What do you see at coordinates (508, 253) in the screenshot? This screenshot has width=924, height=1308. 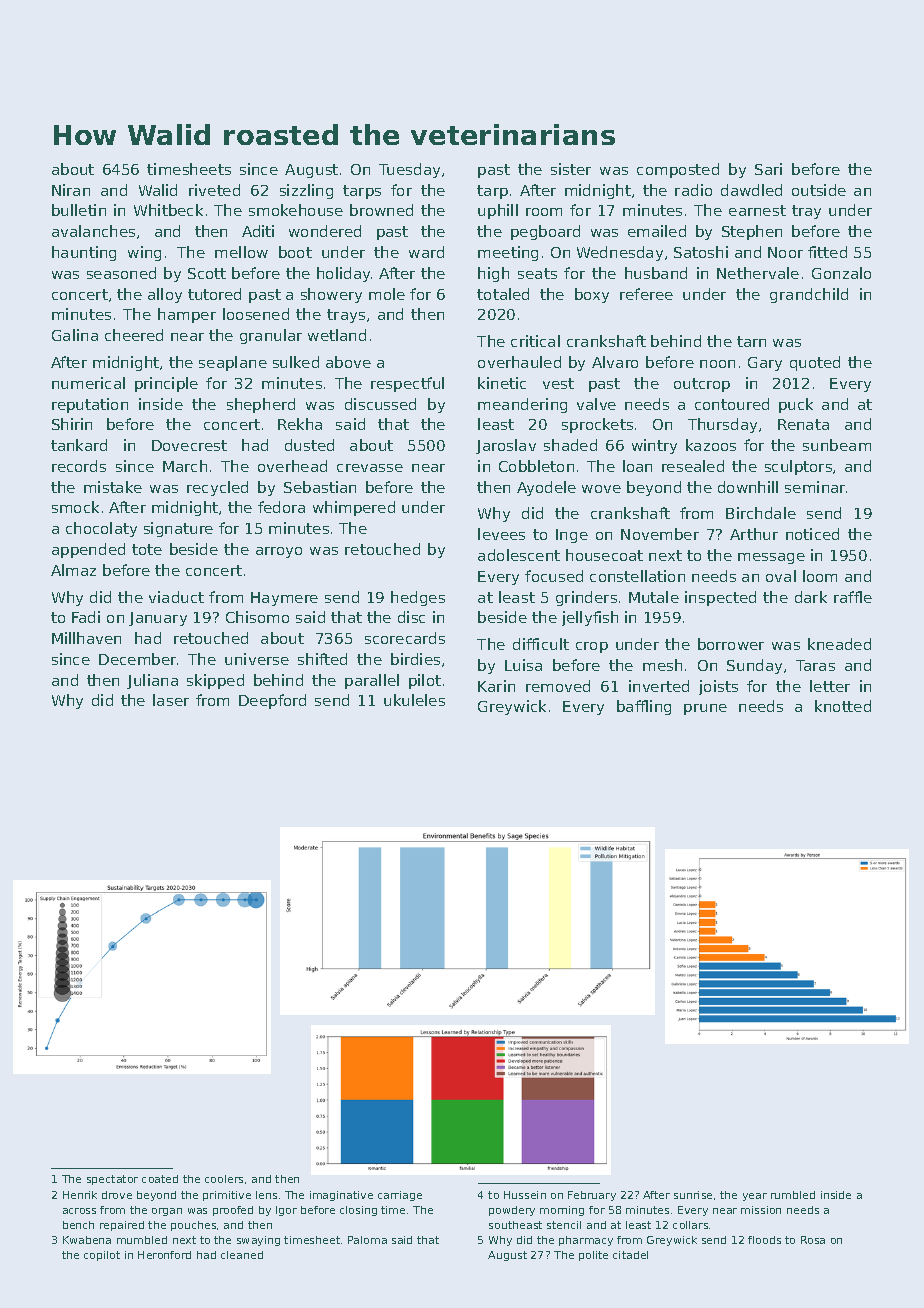 I see `meeting` at bounding box center [508, 253].
